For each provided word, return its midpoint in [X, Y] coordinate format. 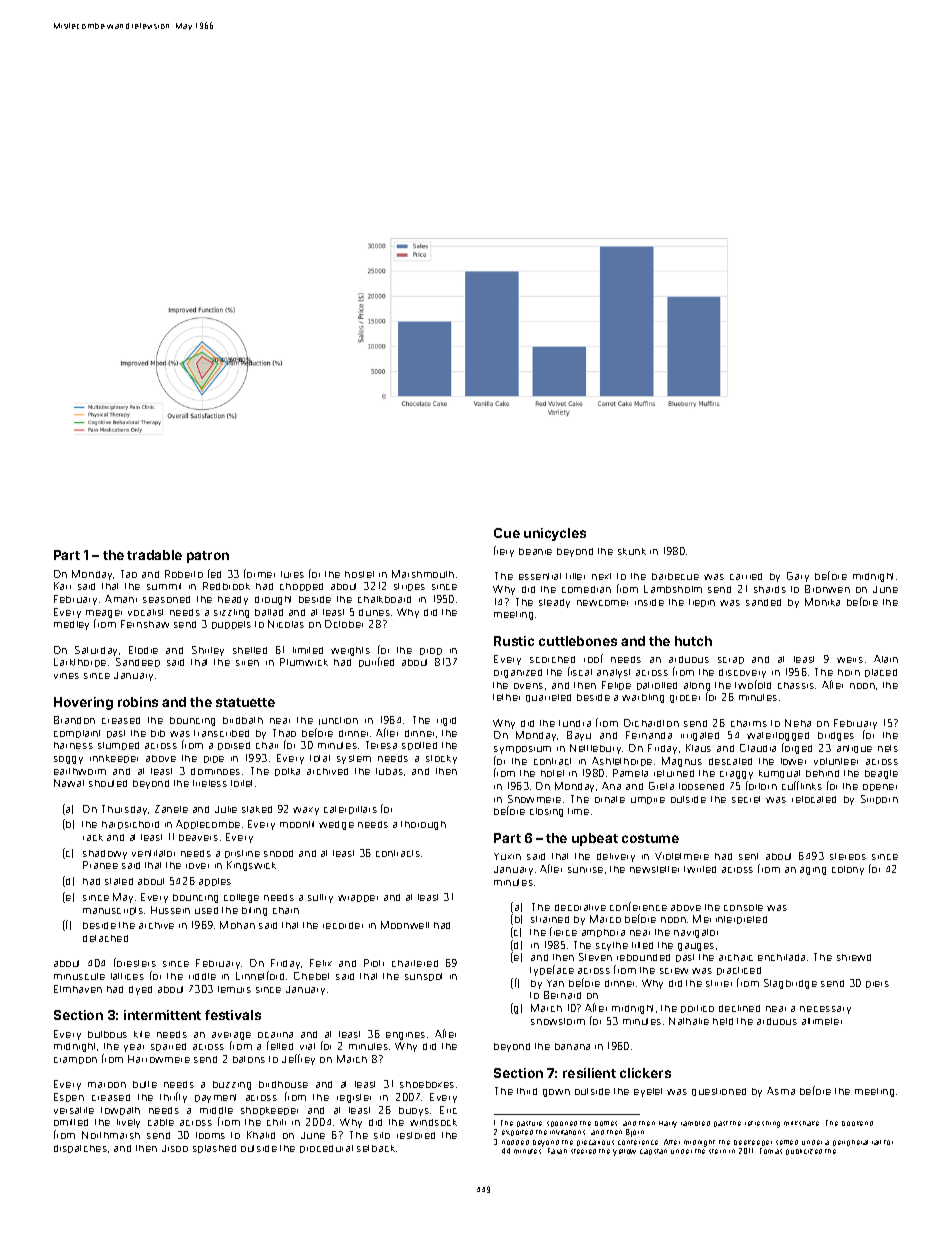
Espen [69, 1097]
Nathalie [689, 1021]
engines [405, 1036]
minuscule [79, 976]
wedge [336, 825]
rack [93, 837]
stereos [848, 856]
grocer [685, 699]
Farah [557, 1151]
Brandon [74, 720]
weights [350, 651]
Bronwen [827, 589]
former [259, 573]
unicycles [555, 534]
